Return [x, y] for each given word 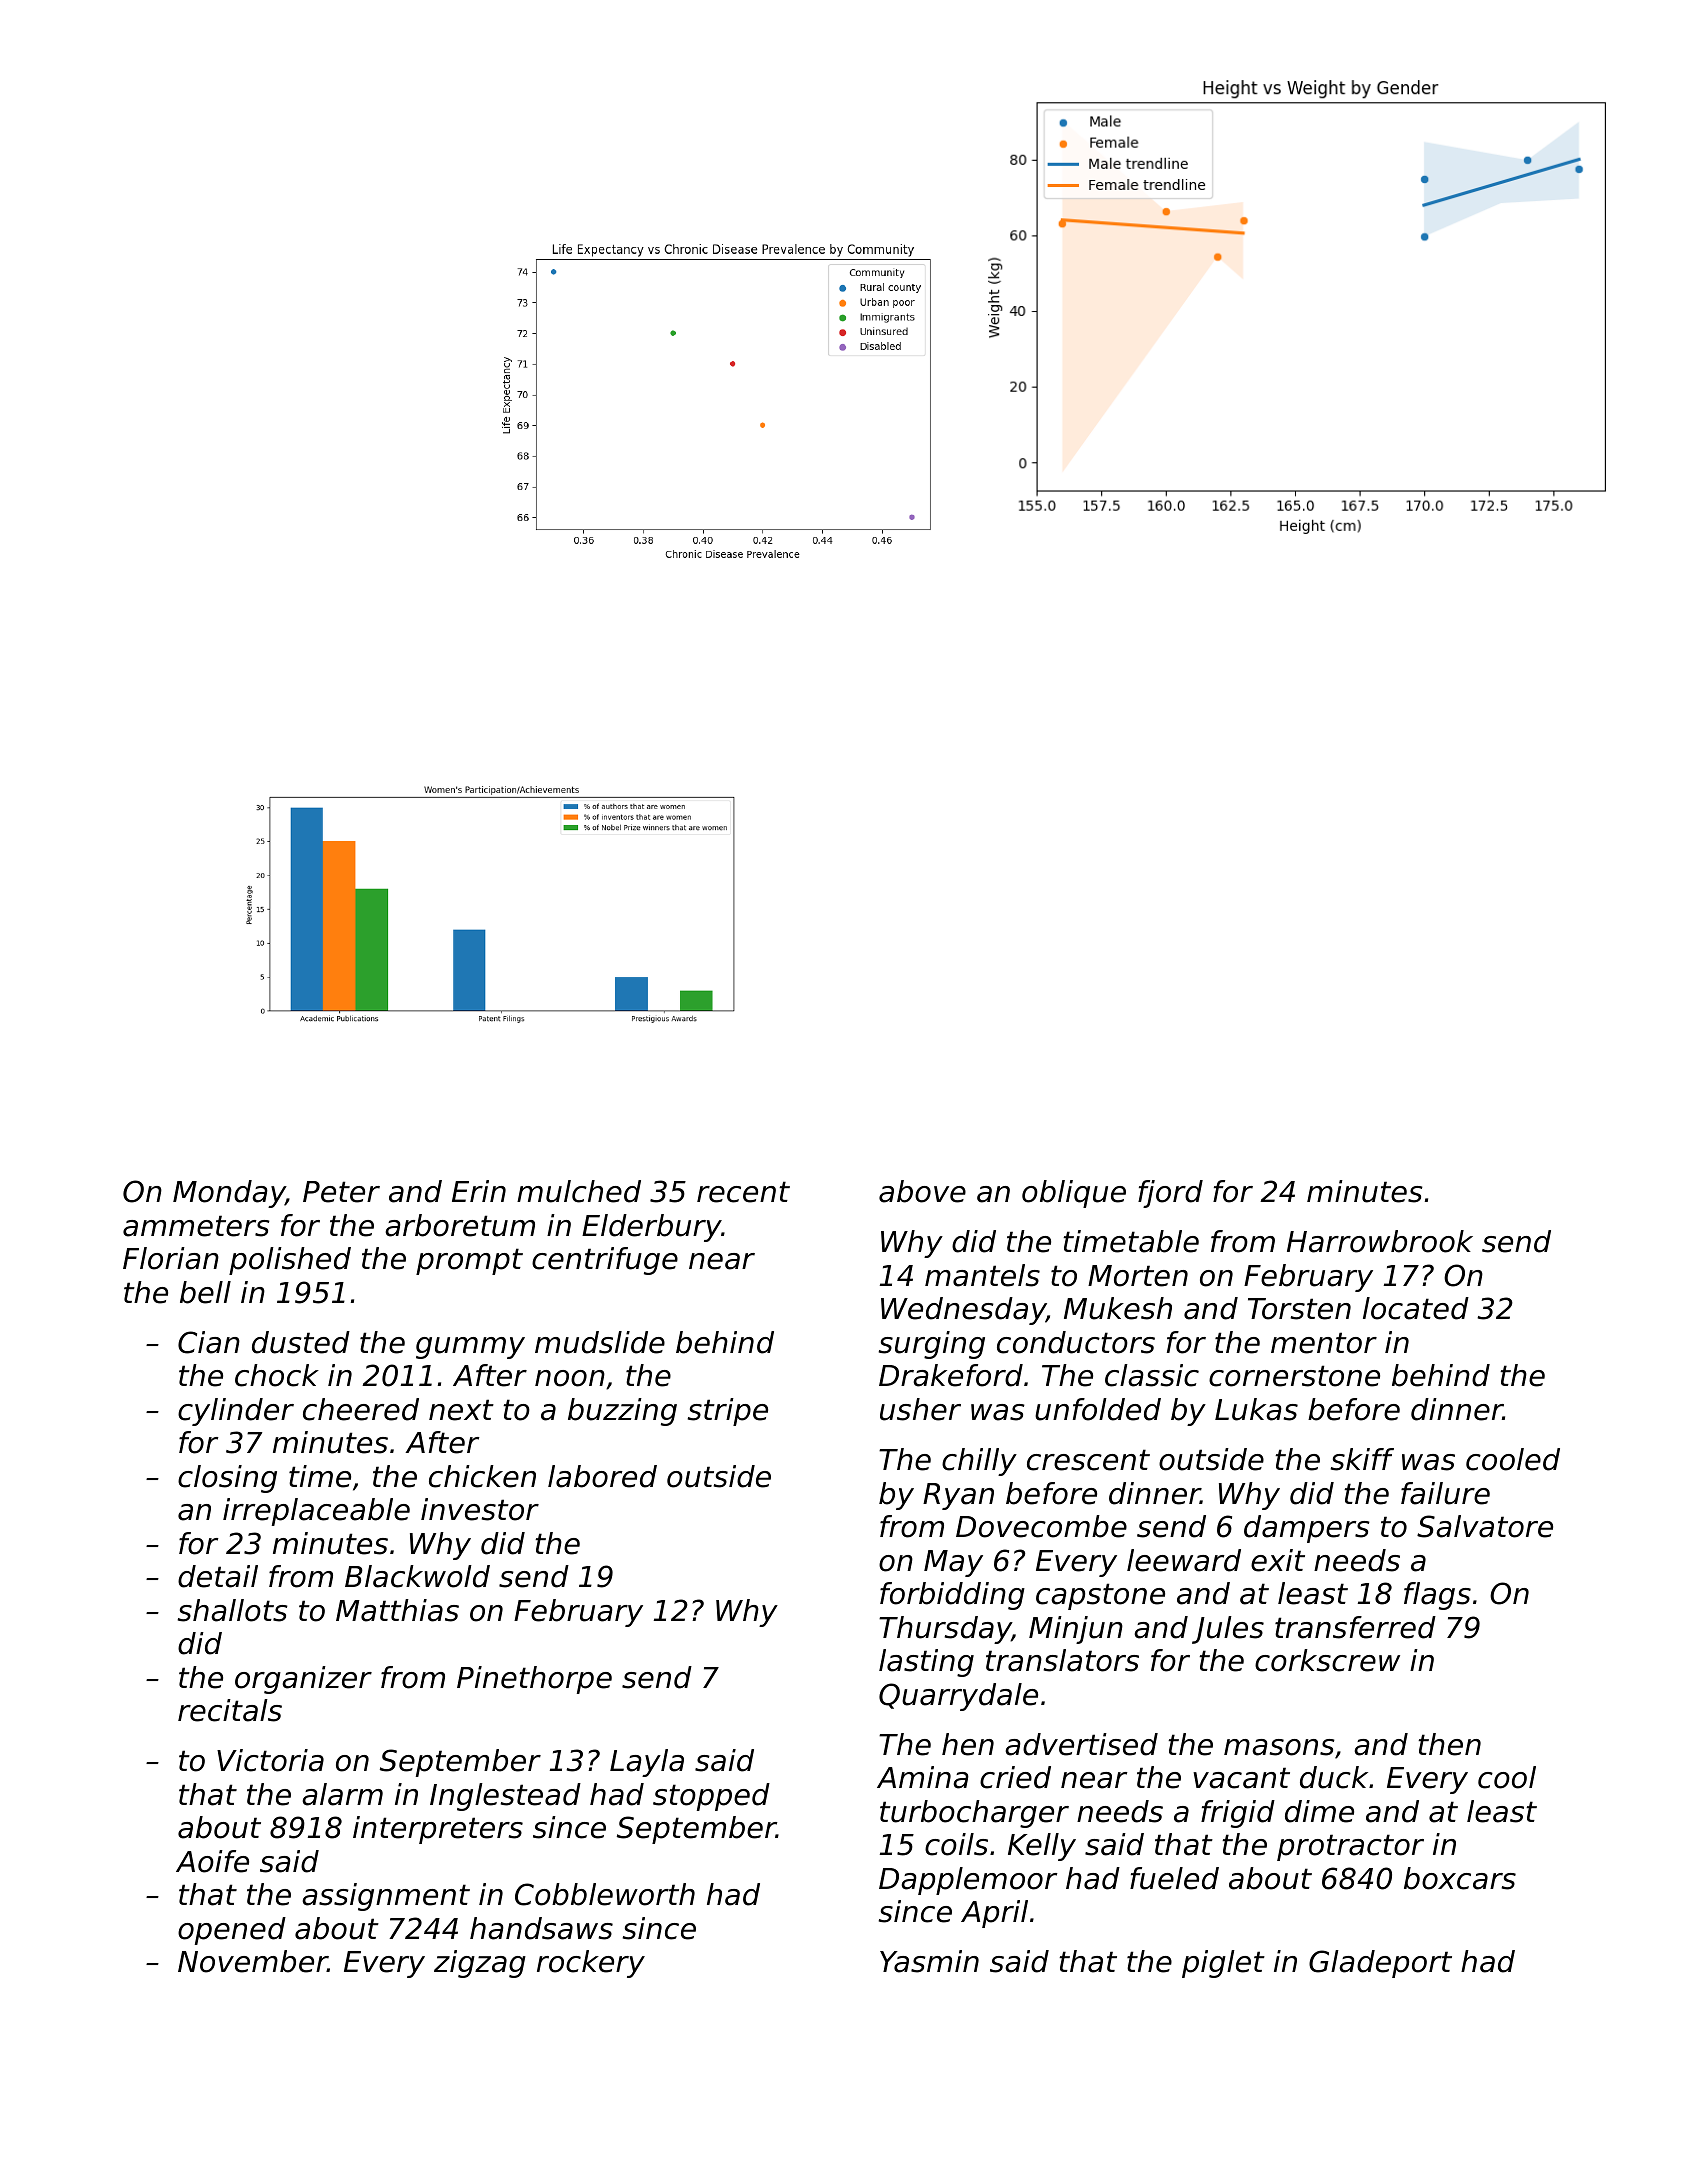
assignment [386, 1897]
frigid [1238, 1814]
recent [743, 1192]
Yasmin [929, 1961]
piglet [1223, 1964]
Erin [479, 1191]
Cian [209, 1342]
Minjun [1076, 1630]
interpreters [438, 1830]
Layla [647, 1763]
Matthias [397, 1610]
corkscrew [1327, 1660]
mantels [982, 1275]
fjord [1170, 1194]
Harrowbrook [1380, 1241]
